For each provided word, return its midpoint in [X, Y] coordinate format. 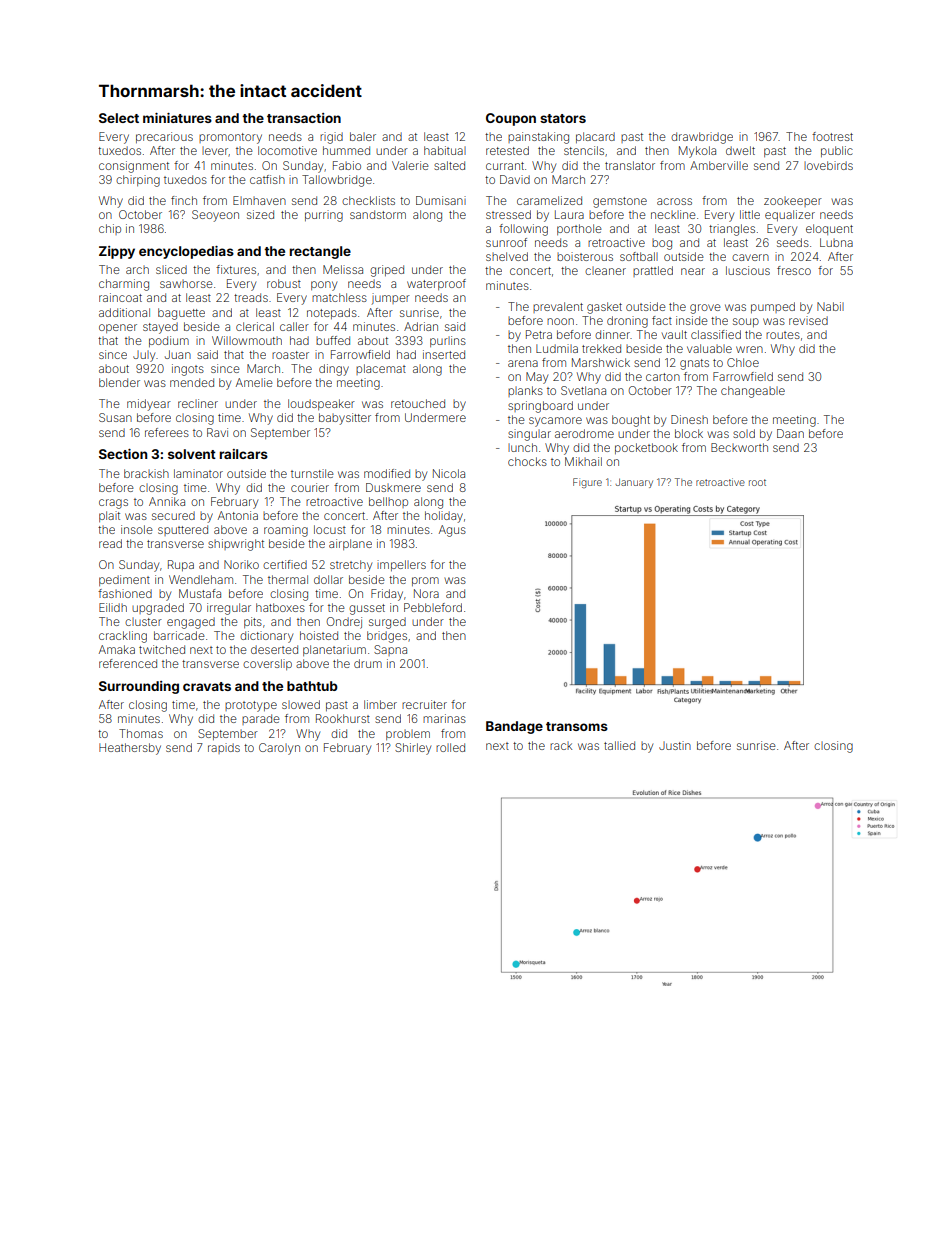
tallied [619, 745]
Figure [587, 483]
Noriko [241, 564]
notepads [332, 313]
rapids [224, 748]
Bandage [514, 727]
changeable [753, 392]
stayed [160, 328]
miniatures [177, 118]
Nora [426, 593]
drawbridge [702, 138]
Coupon [511, 119]
